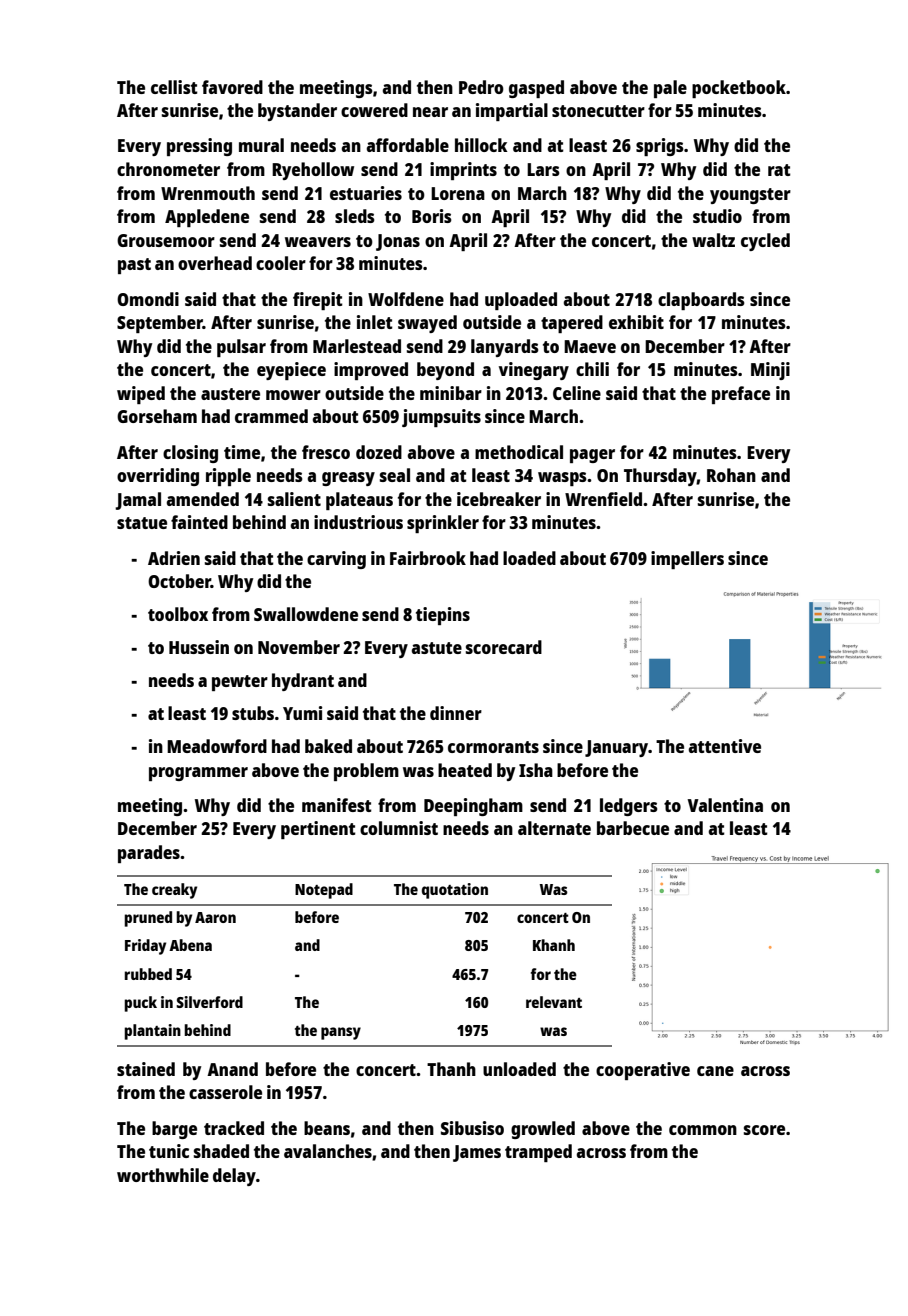 The width and height of the document is (908, 1316). Describe the element at coordinates (157, 416) in the document. I see `Gorseham` at that location.
